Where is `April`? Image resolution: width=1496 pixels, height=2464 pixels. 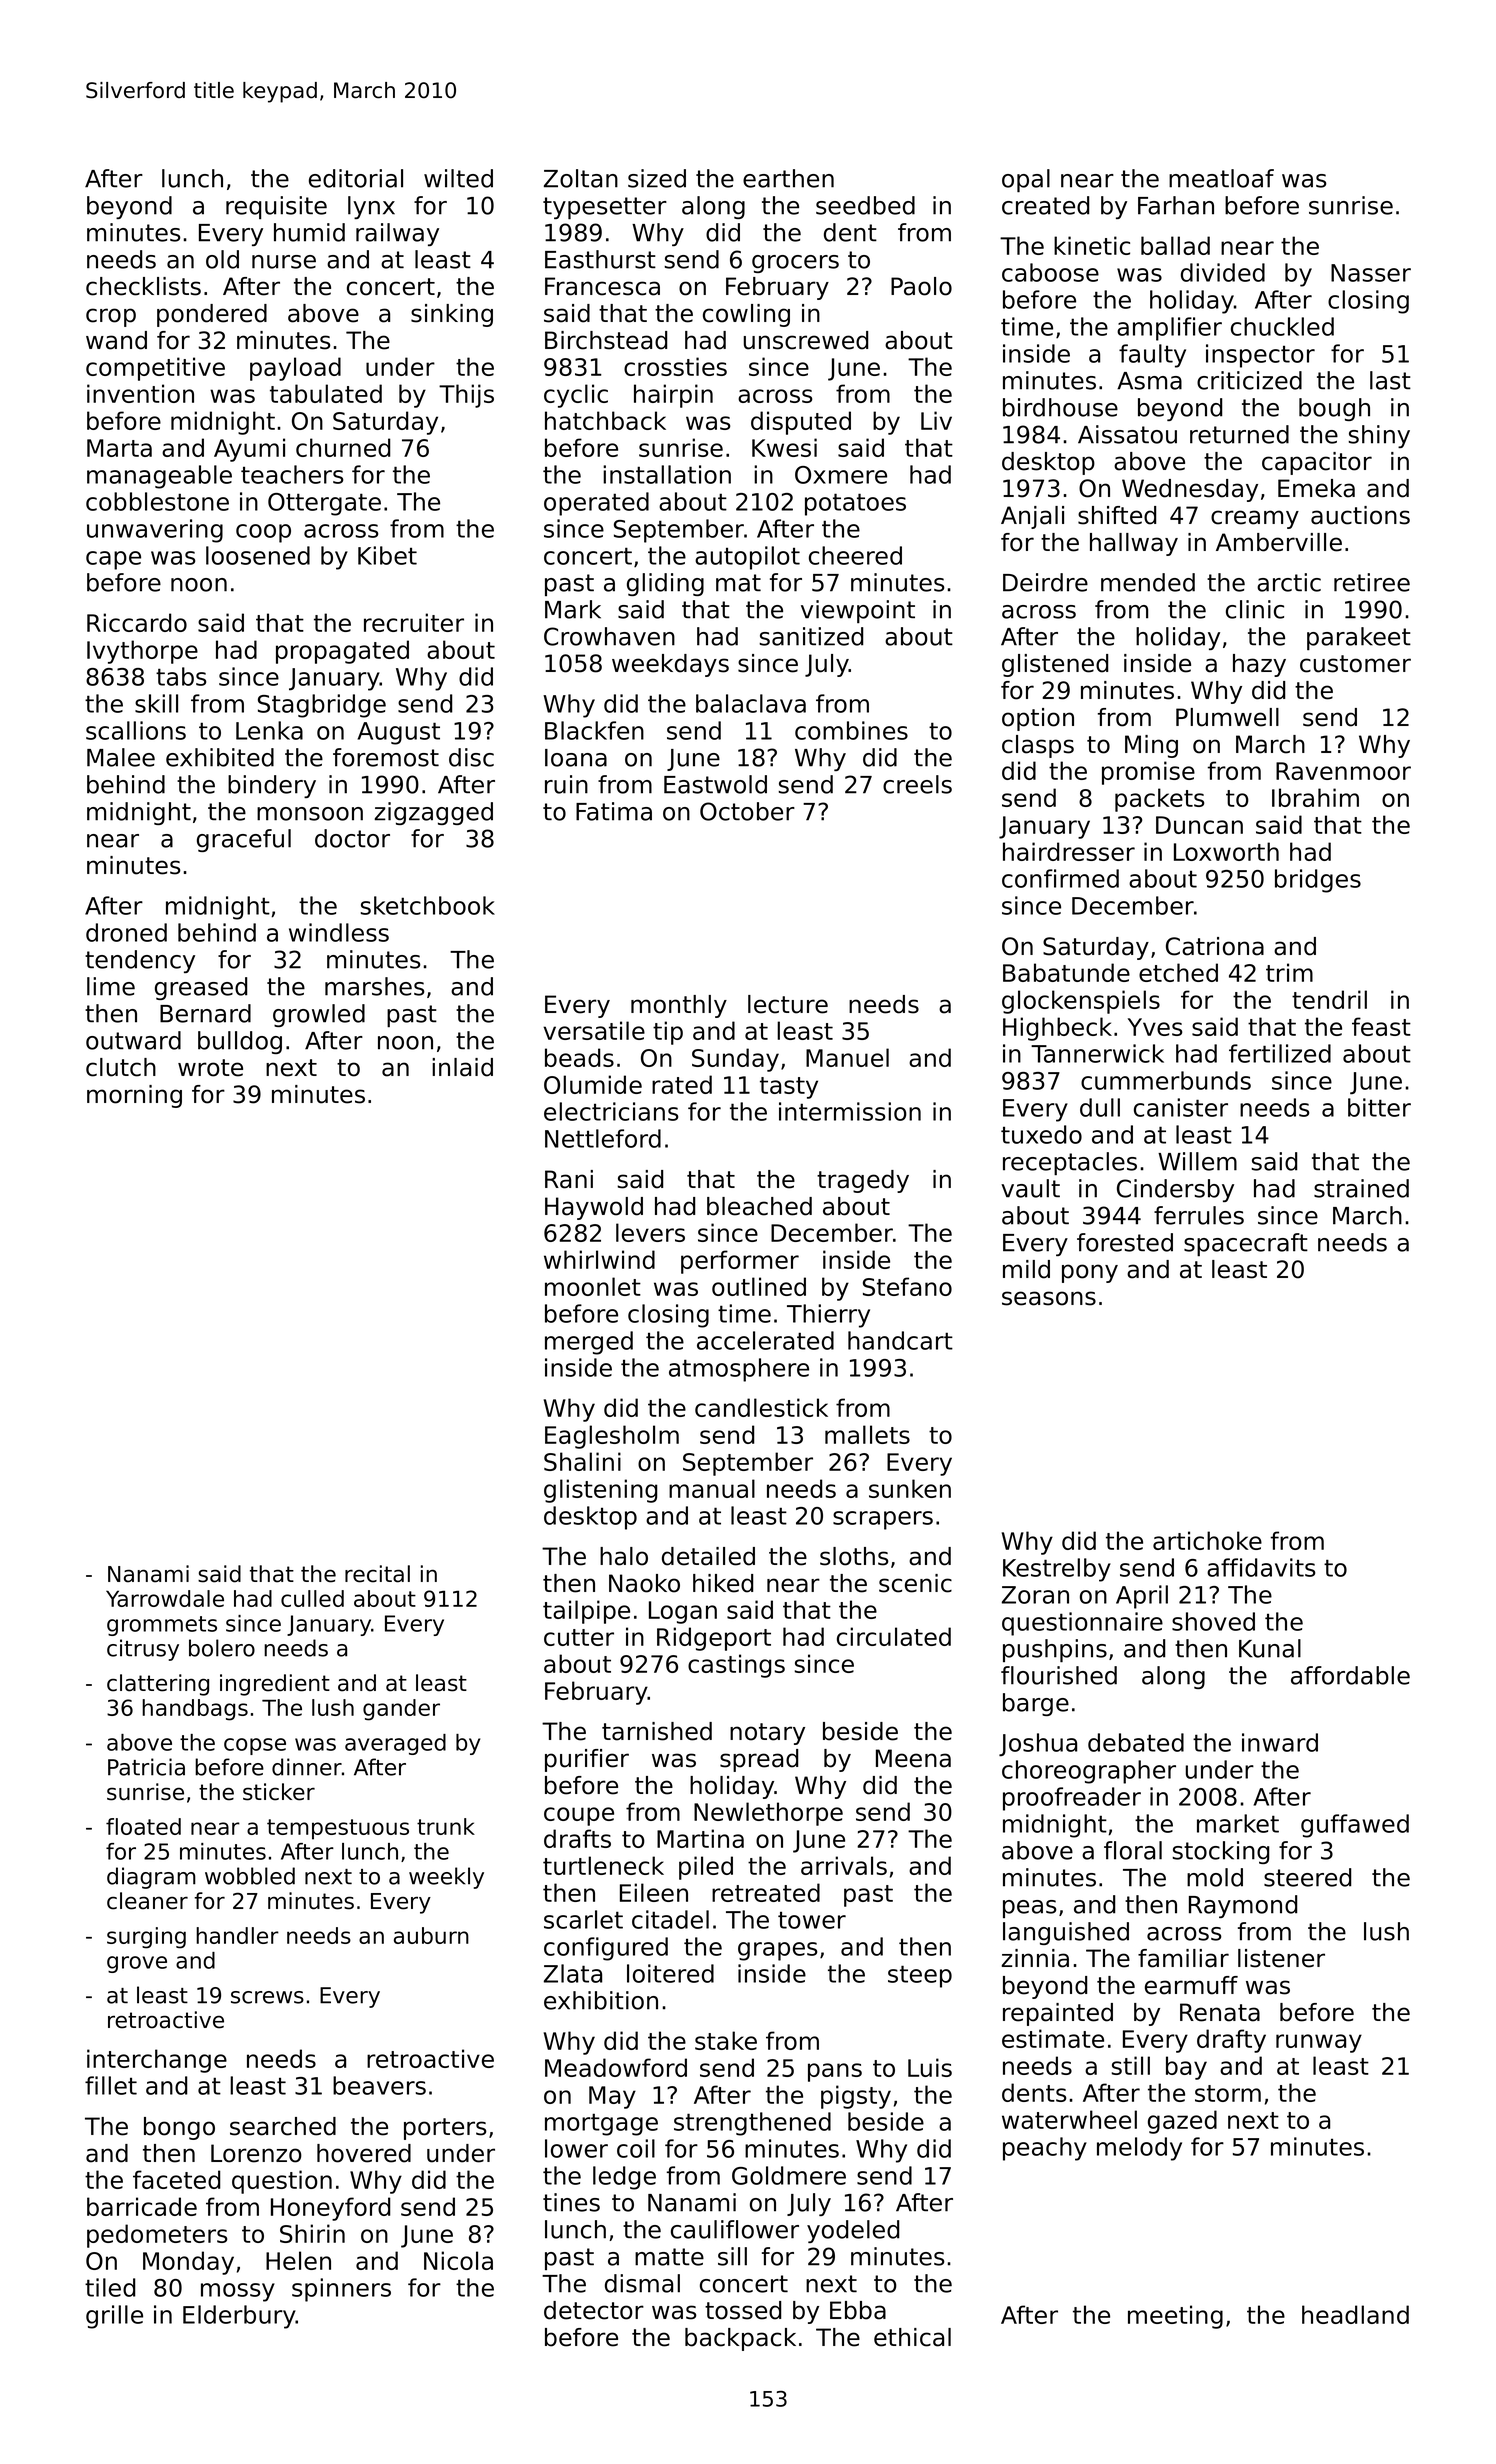
April is located at coordinates (1142, 1597).
